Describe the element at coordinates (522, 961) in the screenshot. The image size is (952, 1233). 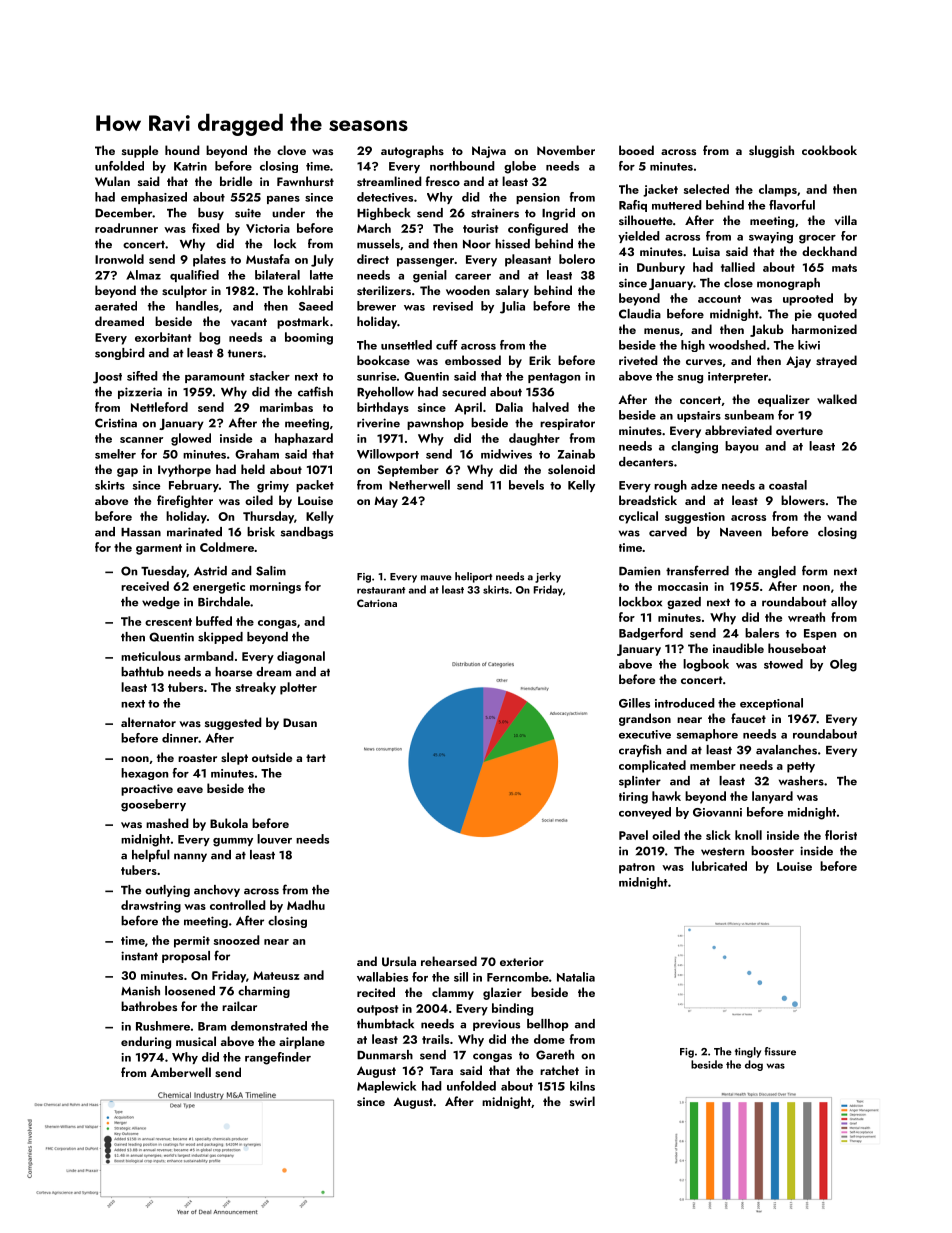
I see `exterior` at that location.
